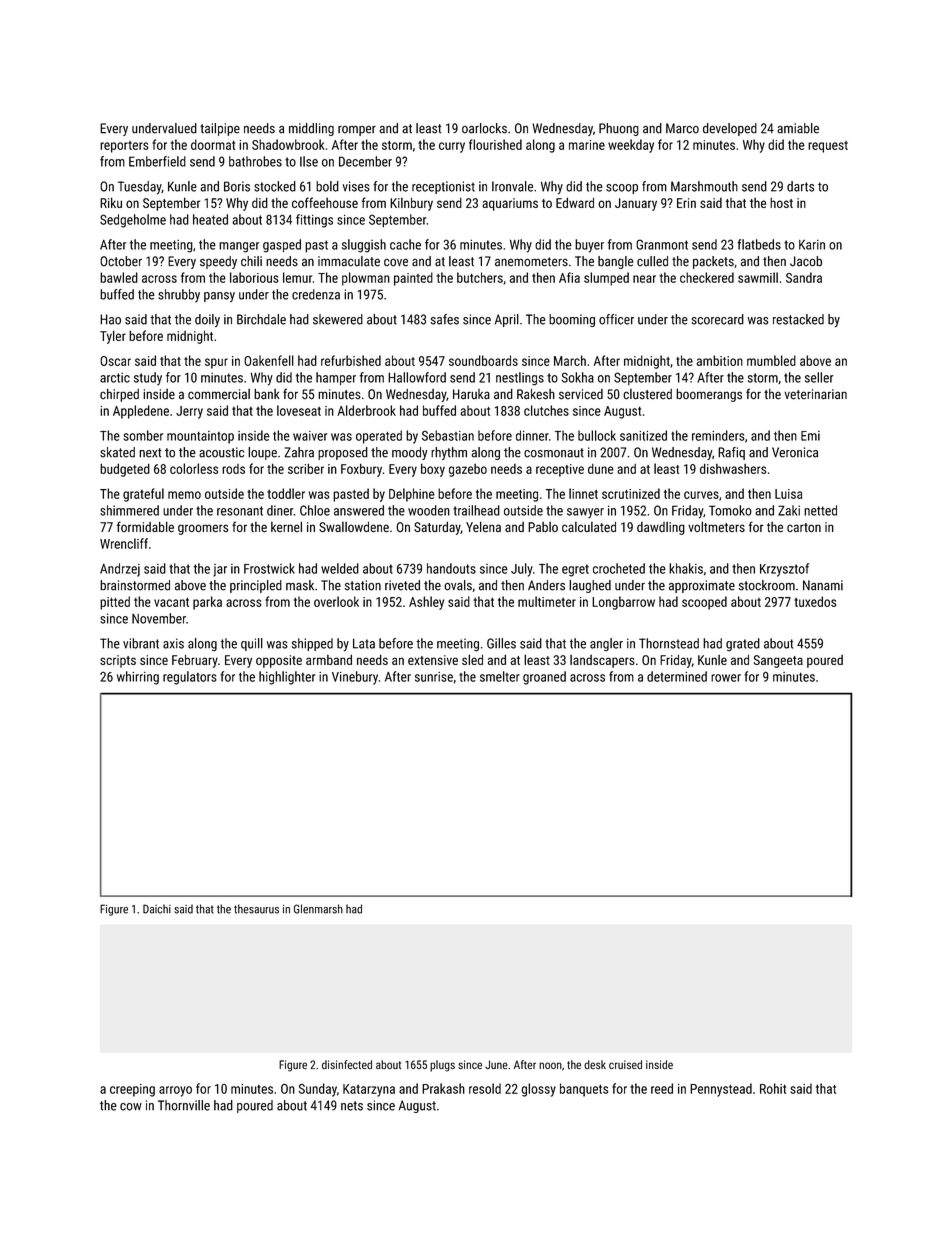  I want to click on thesaurus, so click(256, 909).
